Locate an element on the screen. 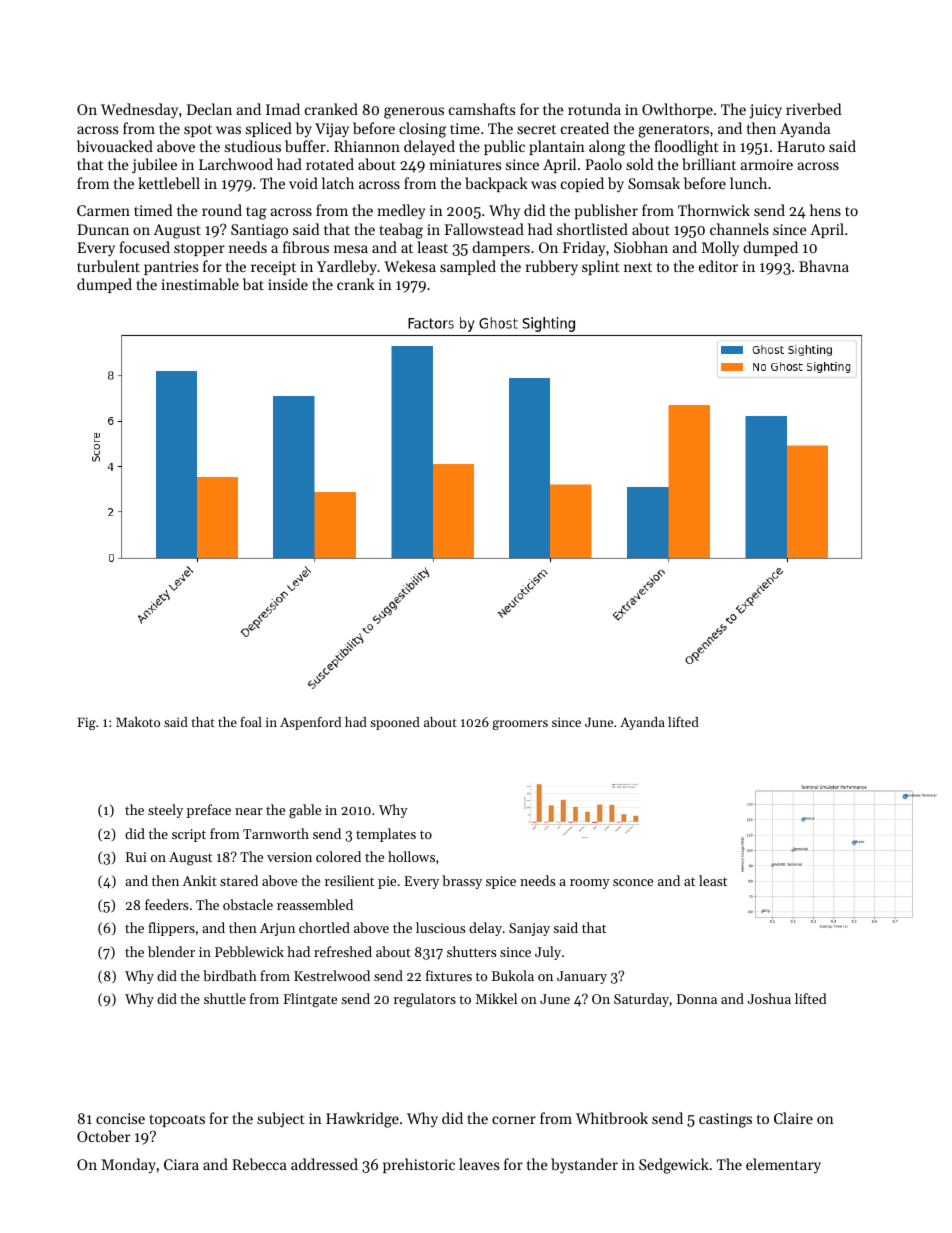 Image resolution: width=952 pixels, height=1233 pixels. rotunda is located at coordinates (594, 109).
